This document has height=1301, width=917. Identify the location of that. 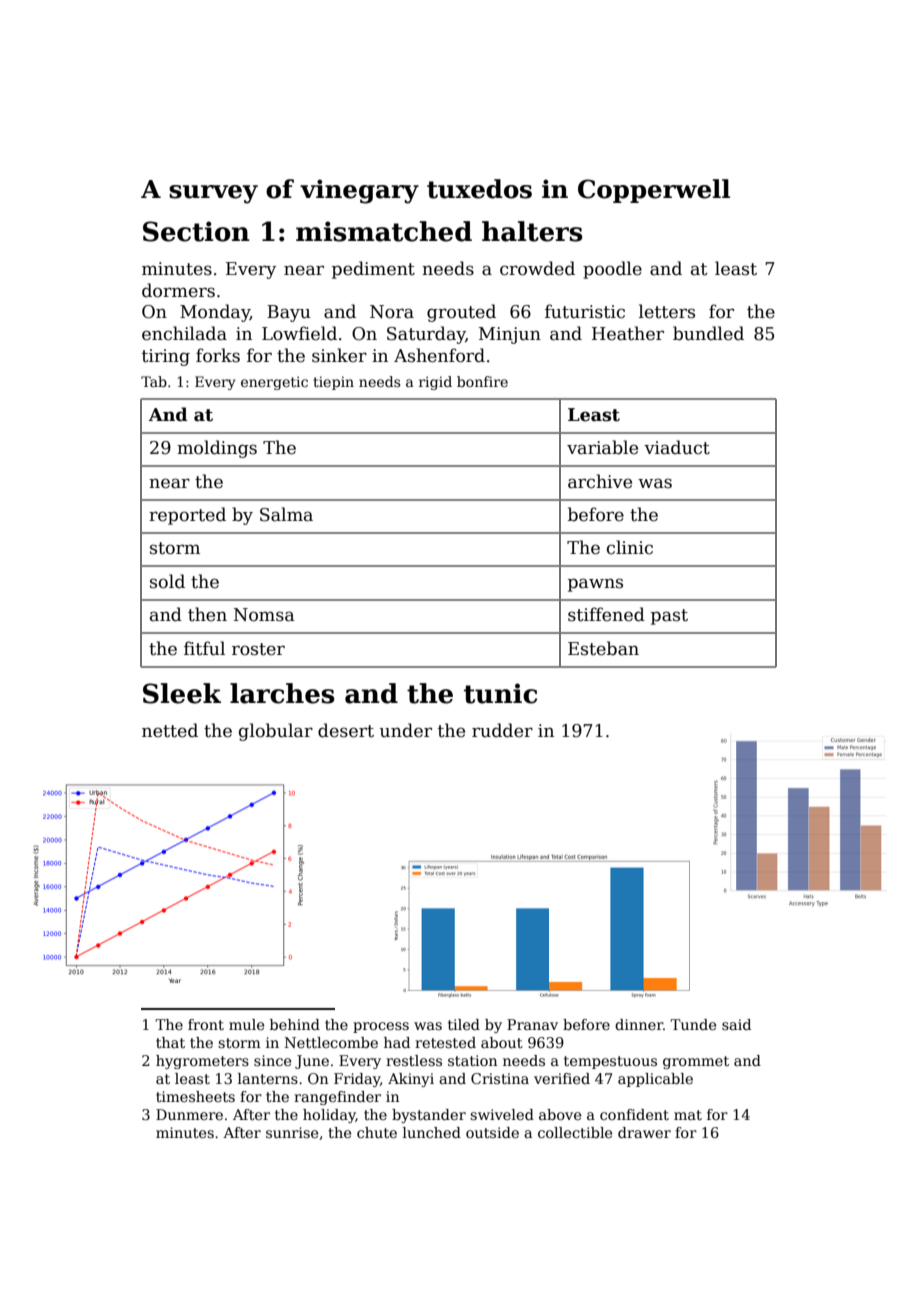
(170, 1042).
